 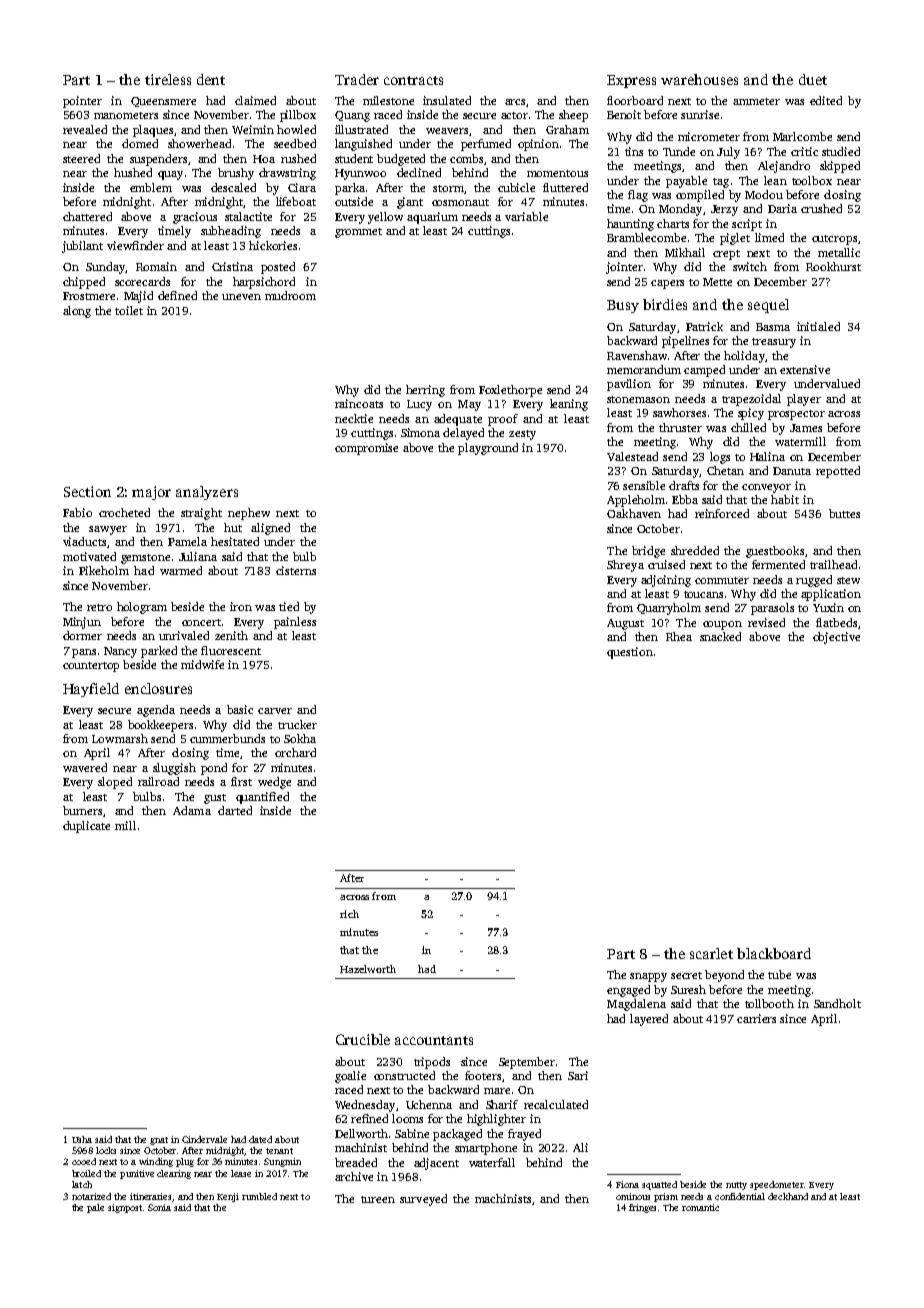 I want to click on birdies, so click(x=665, y=304).
